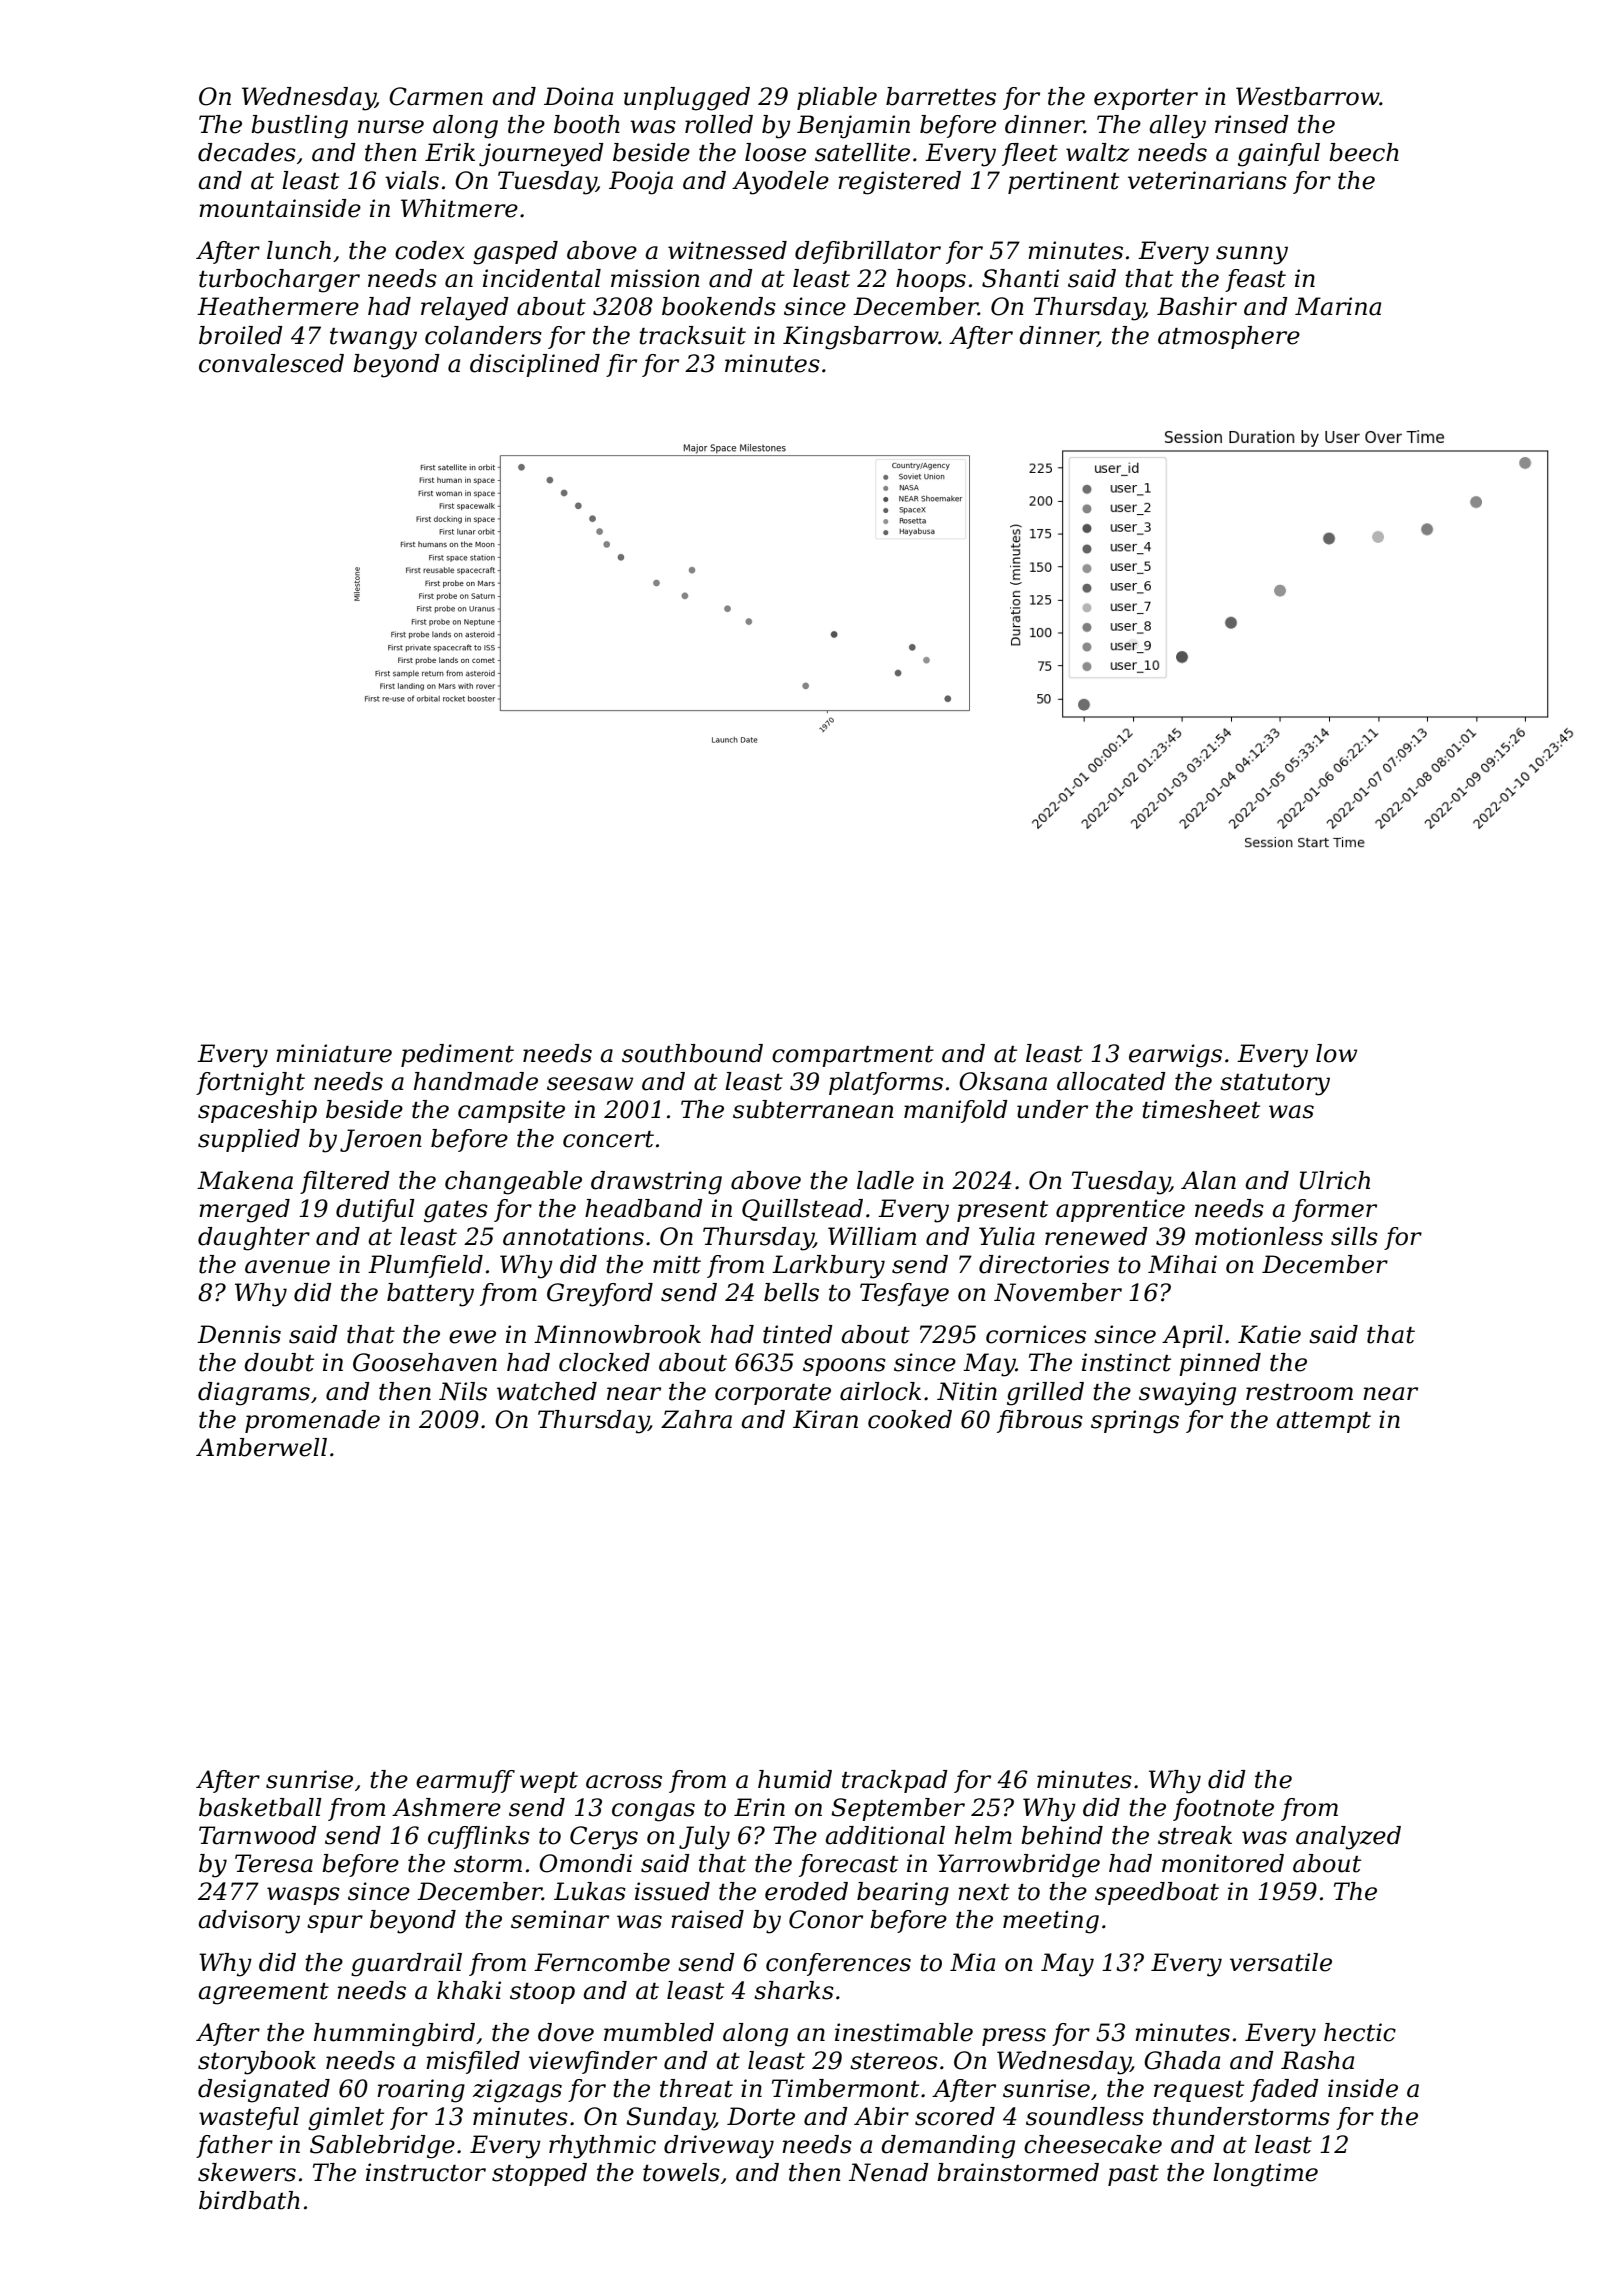 Image resolution: width=1620 pixels, height=2292 pixels. Describe the element at coordinates (241, 335) in the screenshot. I see `broiled` at that location.
